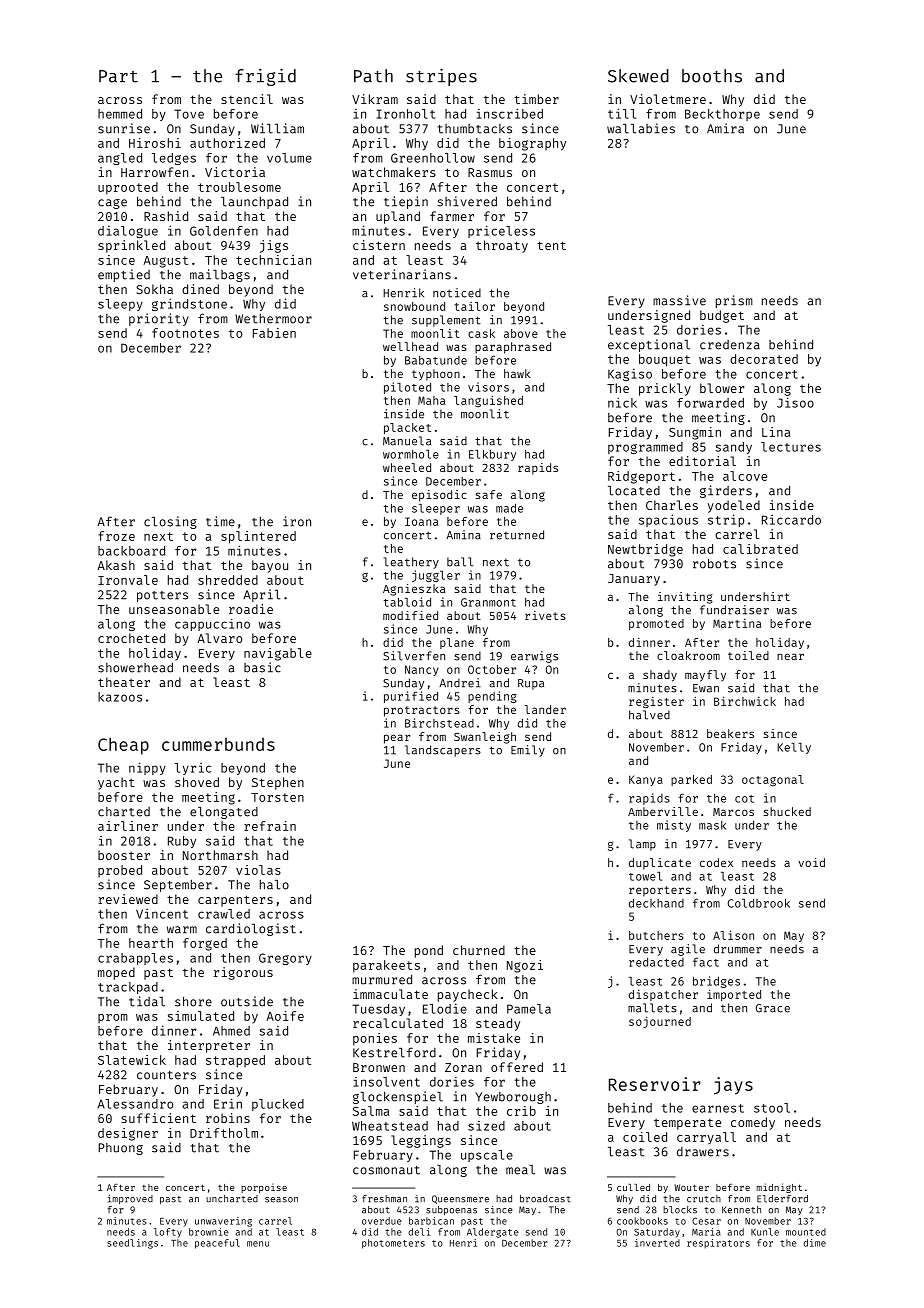 This screenshot has height=1308, width=924. What do you see at coordinates (734, 506) in the screenshot?
I see `yodeled` at bounding box center [734, 506].
